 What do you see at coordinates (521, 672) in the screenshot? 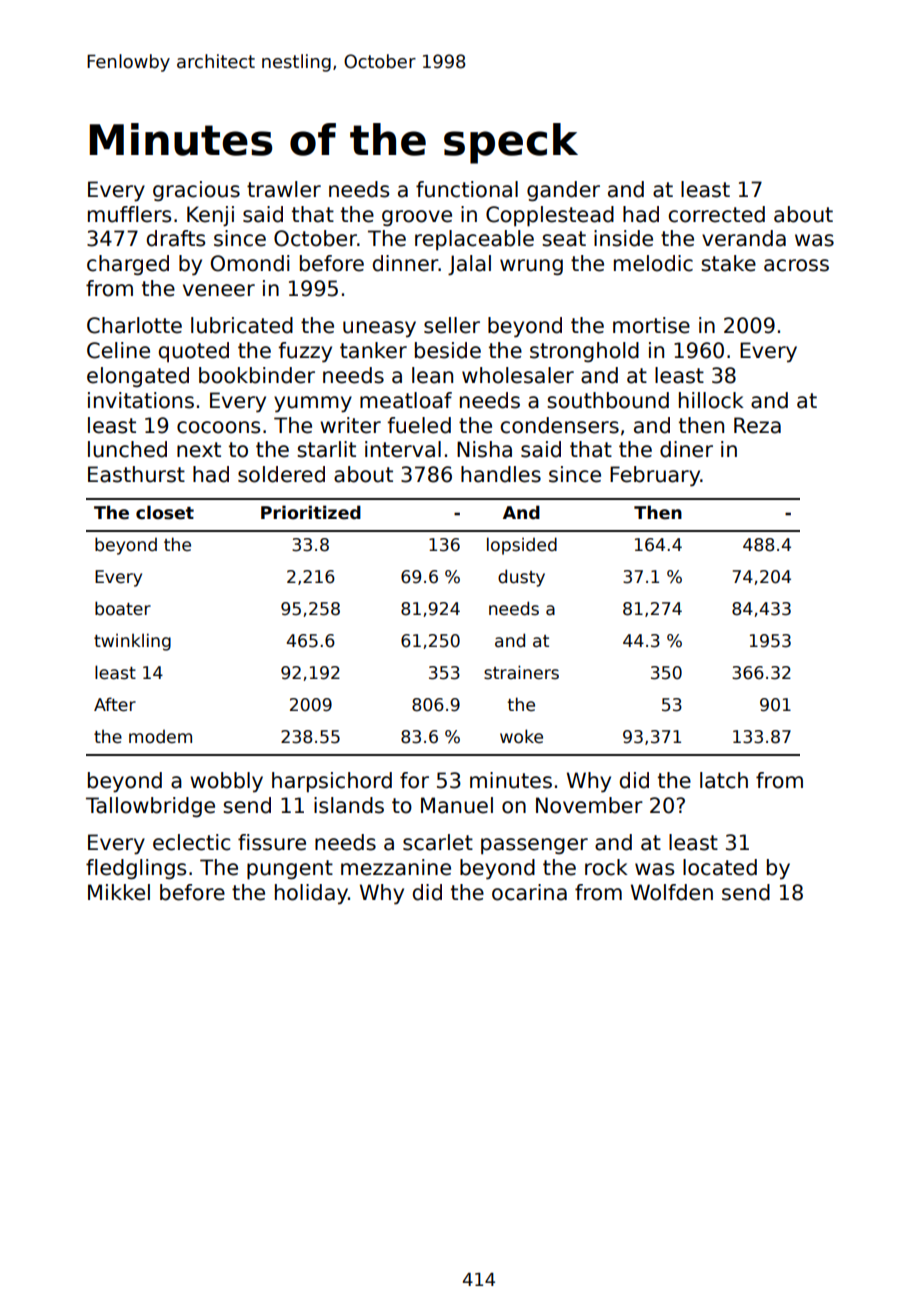
I see `strainers` at bounding box center [521, 672].
